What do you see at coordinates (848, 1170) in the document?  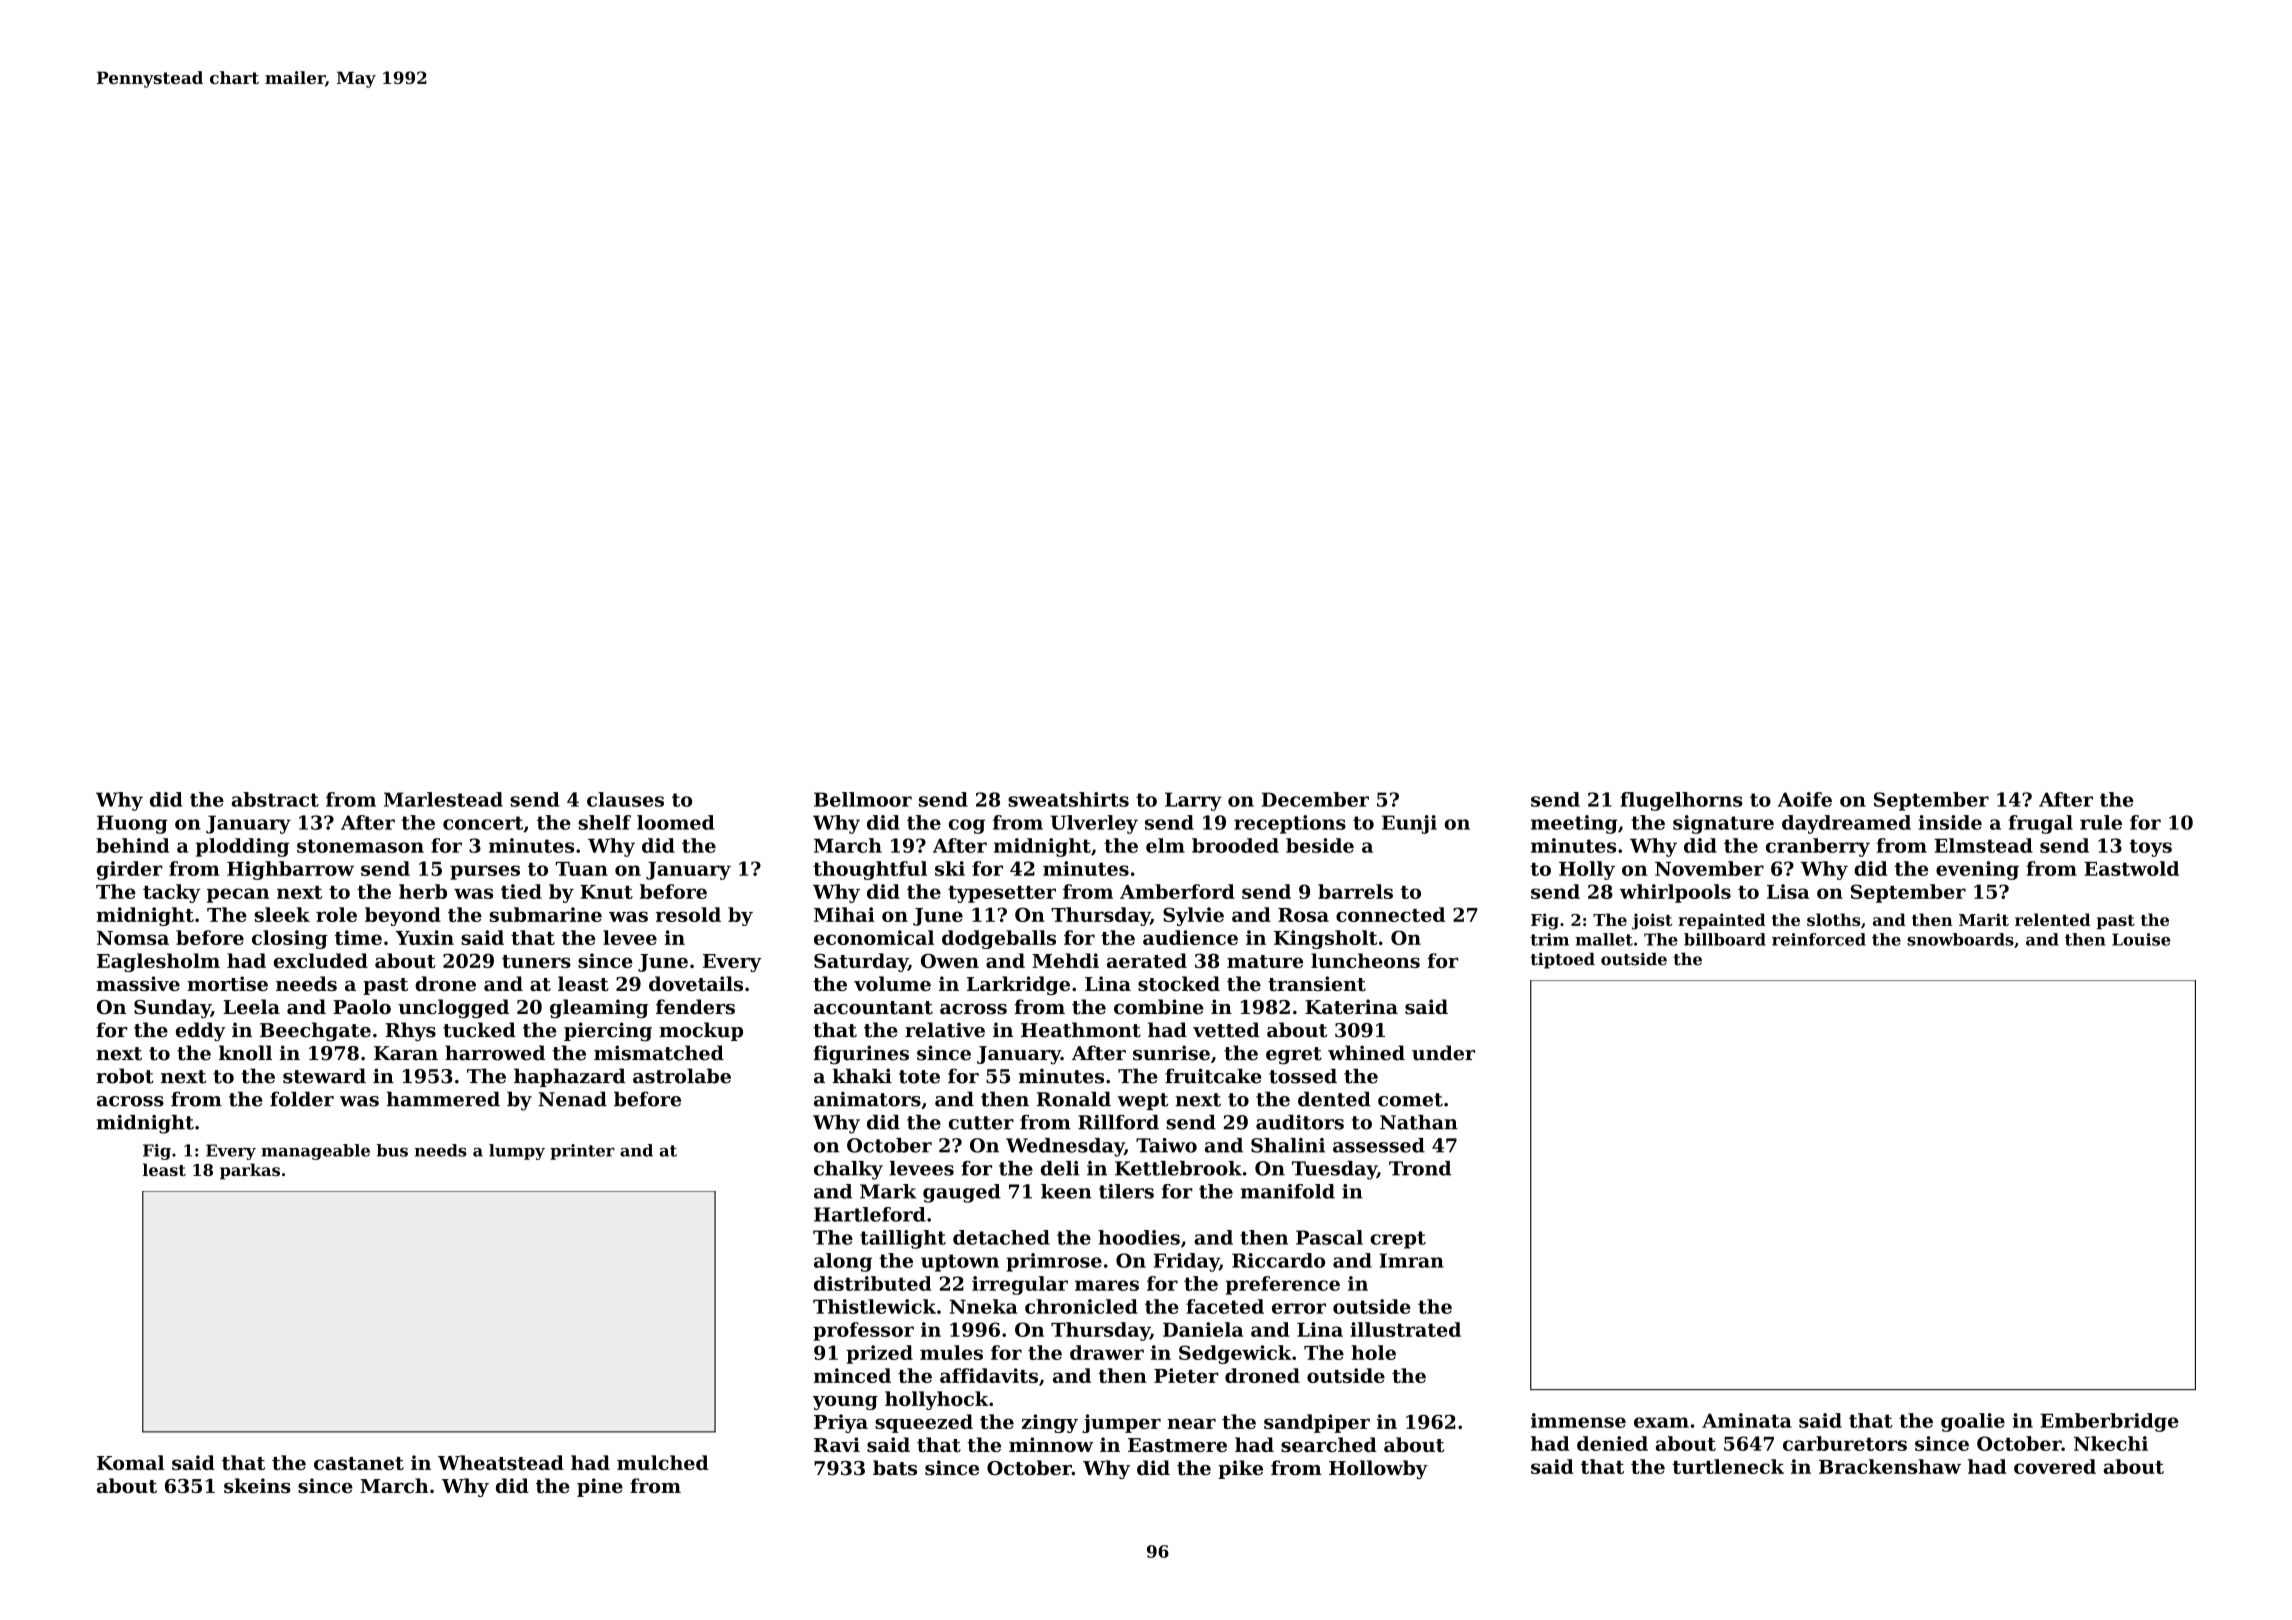 I see `chalky` at bounding box center [848, 1170].
